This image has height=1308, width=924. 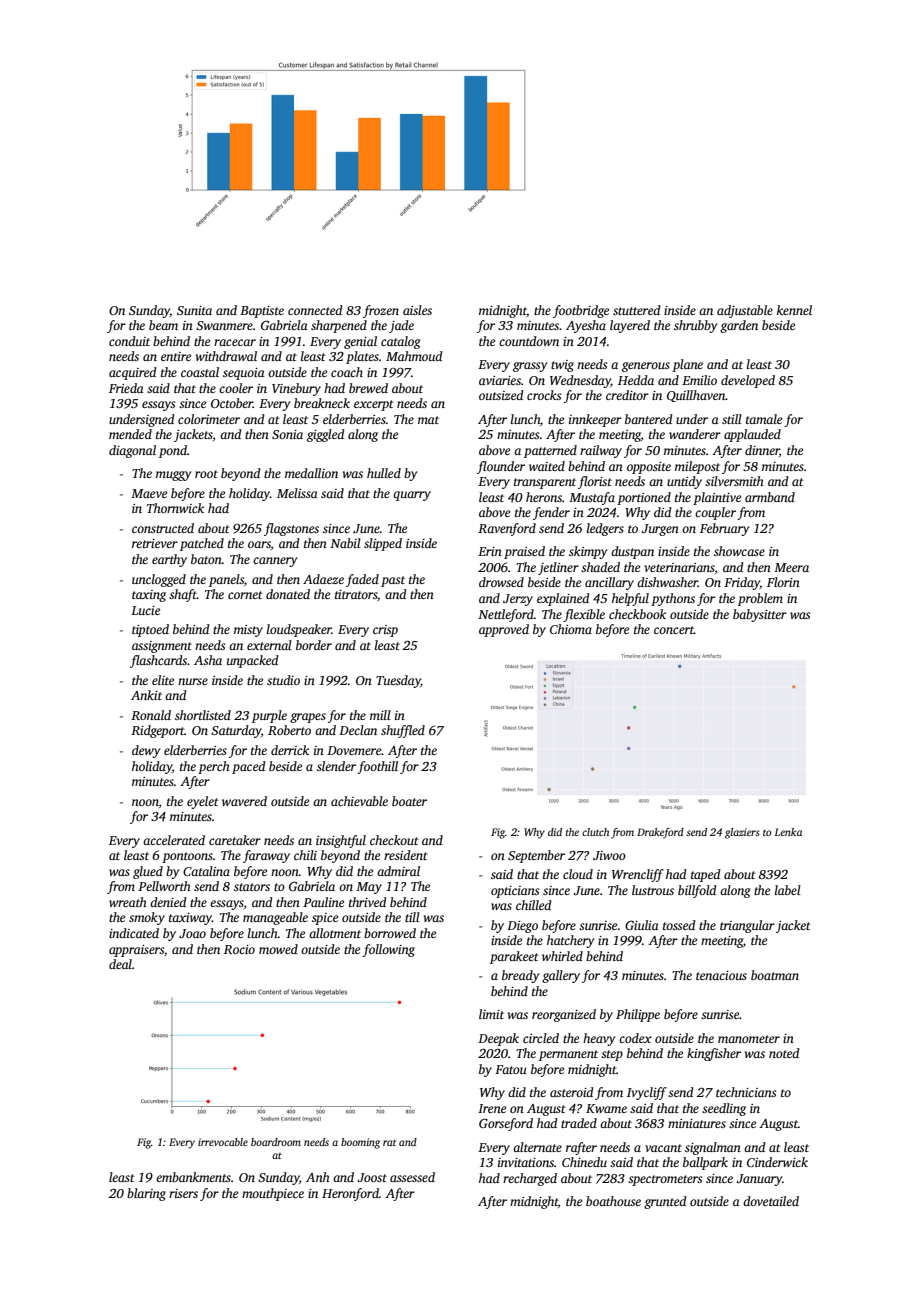 I want to click on Drakeford, so click(x=660, y=833).
